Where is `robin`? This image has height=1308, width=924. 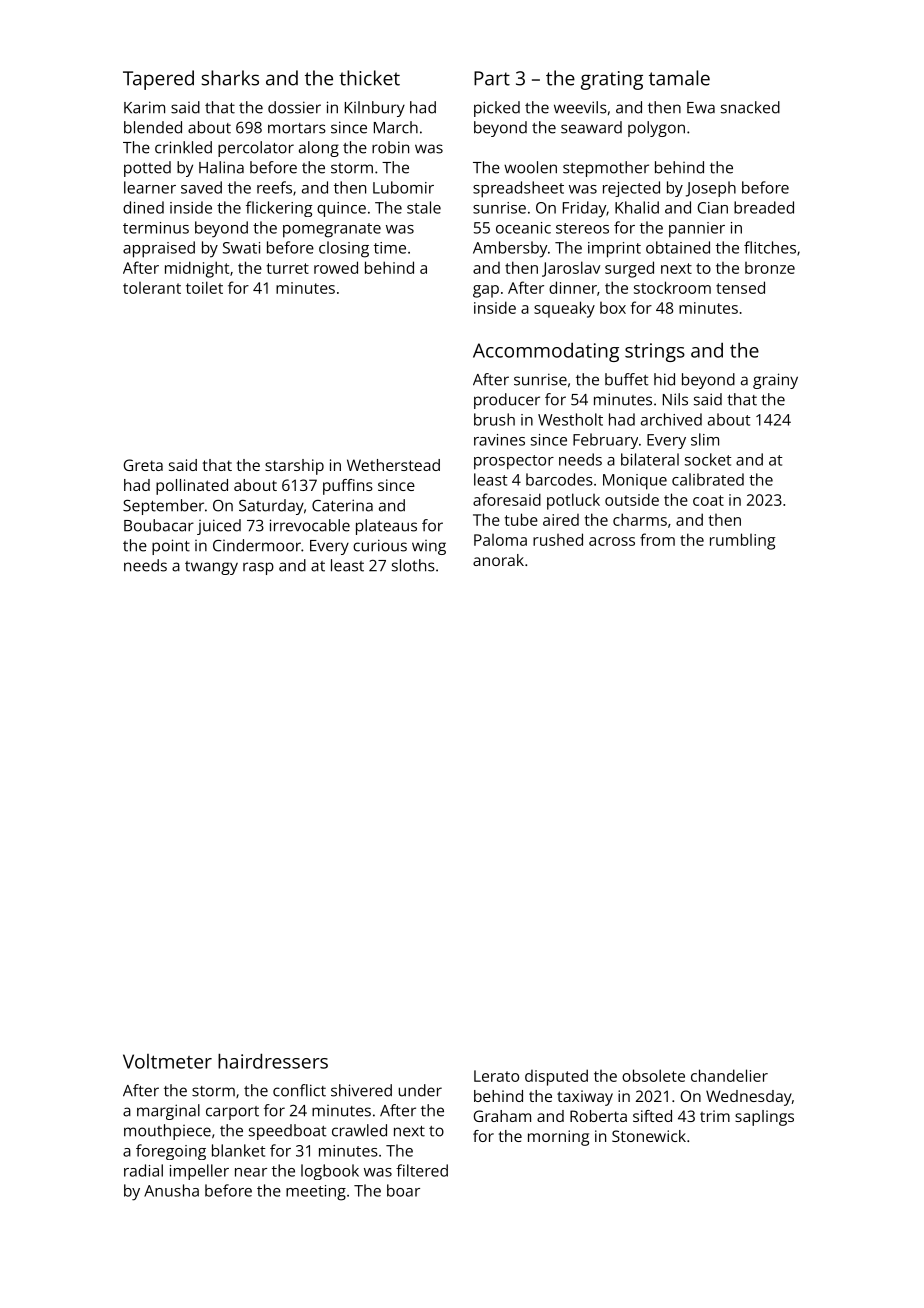 robin is located at coordinates (390, 147).
